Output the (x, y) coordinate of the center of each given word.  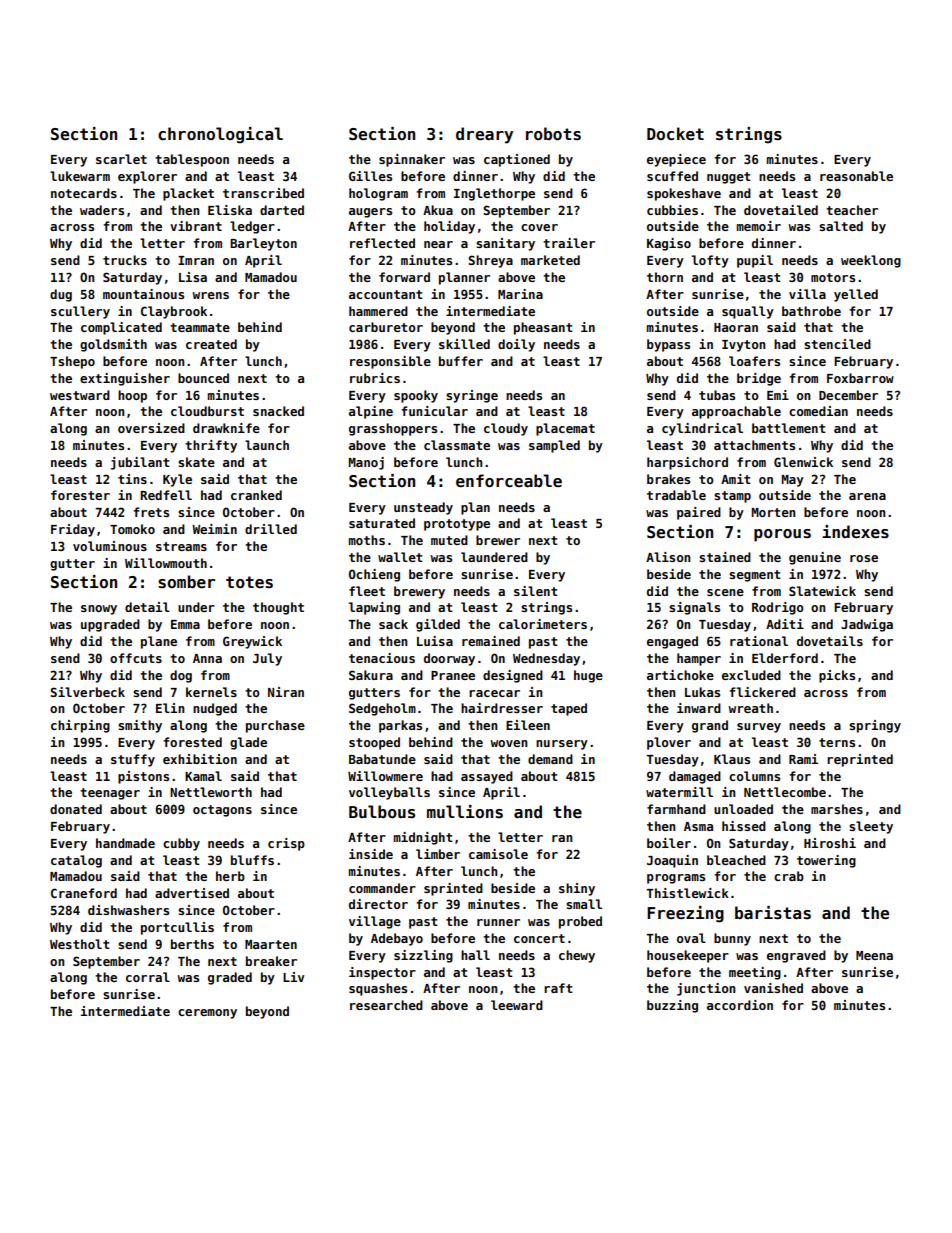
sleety (871, 827)
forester (80, 495)
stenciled (837, 344)
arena (867, 496)
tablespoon (192, 160)
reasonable (856, 176)
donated (76, 809)
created (211, 344)
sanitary (505, 244)
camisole (498, 854)
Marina (520, 294)
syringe (472, 396)
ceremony (207, 1014)
